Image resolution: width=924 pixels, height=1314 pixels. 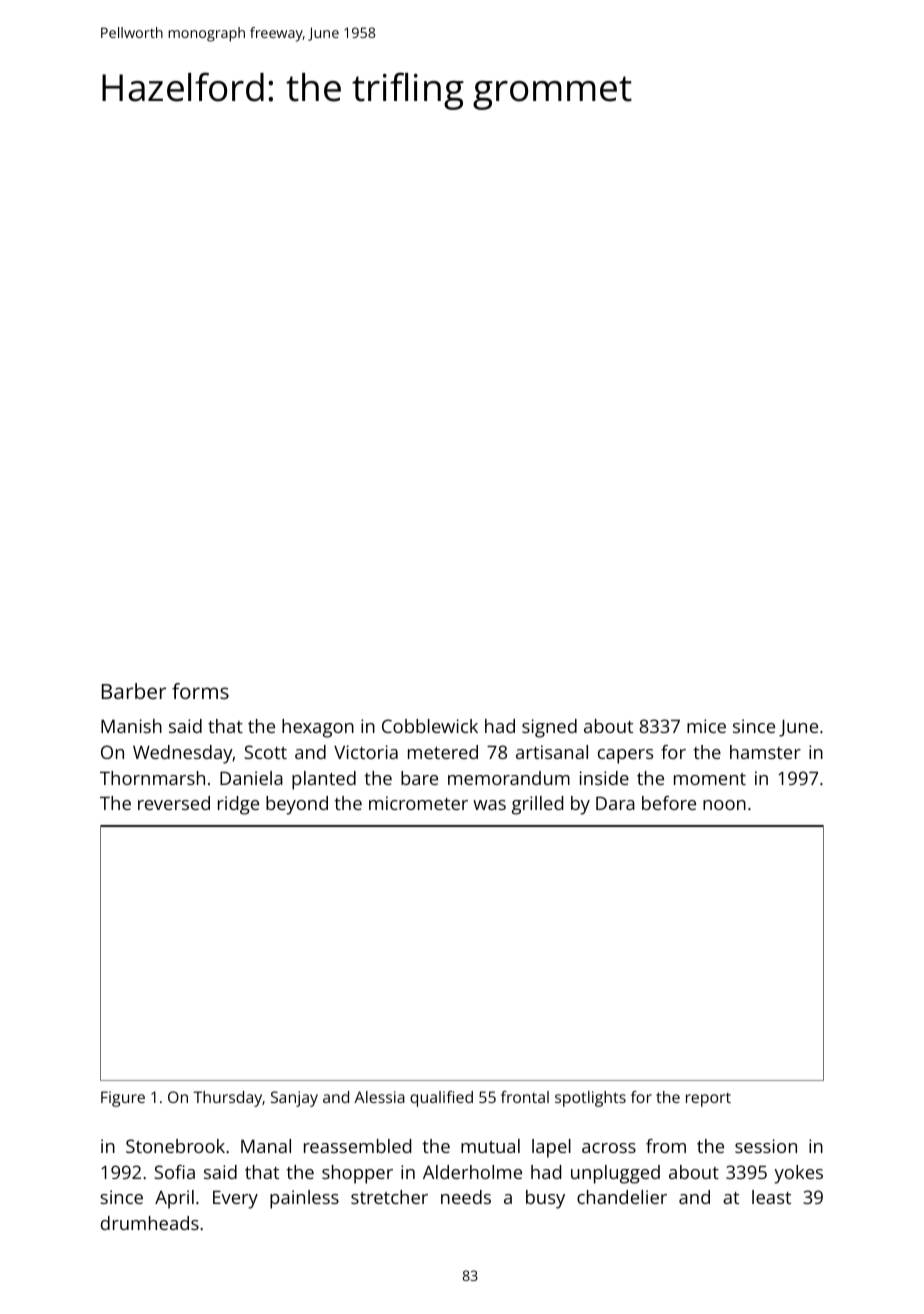 What do you see at coordinates (537, 805) in the screenshot?
I see `grilled` at bounding box center [537, 805].
